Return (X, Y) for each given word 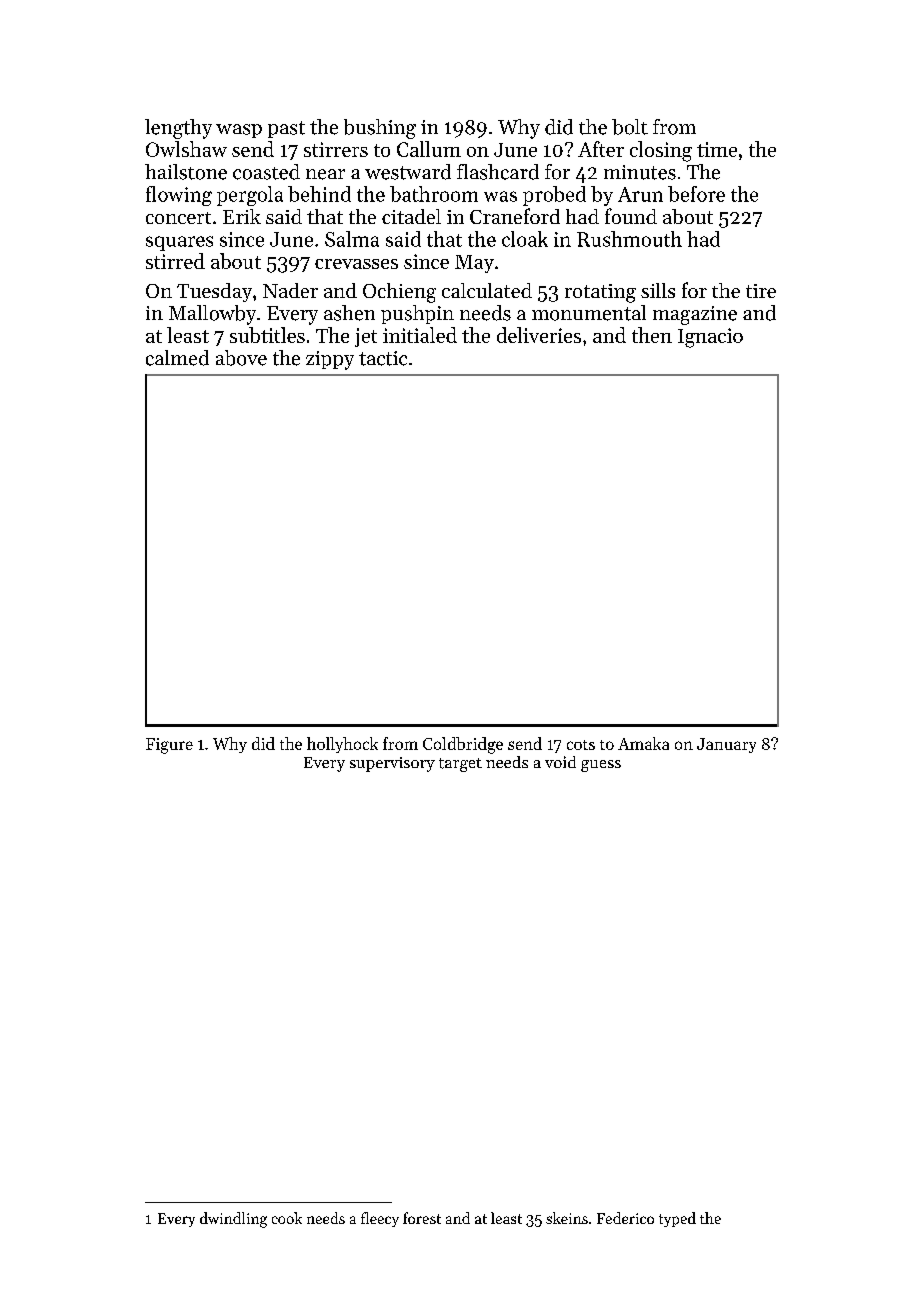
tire (761, 291)
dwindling (233, 1220)
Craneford (515, 216)
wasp (239, 131)
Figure (169, 746)
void (560, 762)
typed (677, 1219)
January (726, 745)
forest (422, 1218)
